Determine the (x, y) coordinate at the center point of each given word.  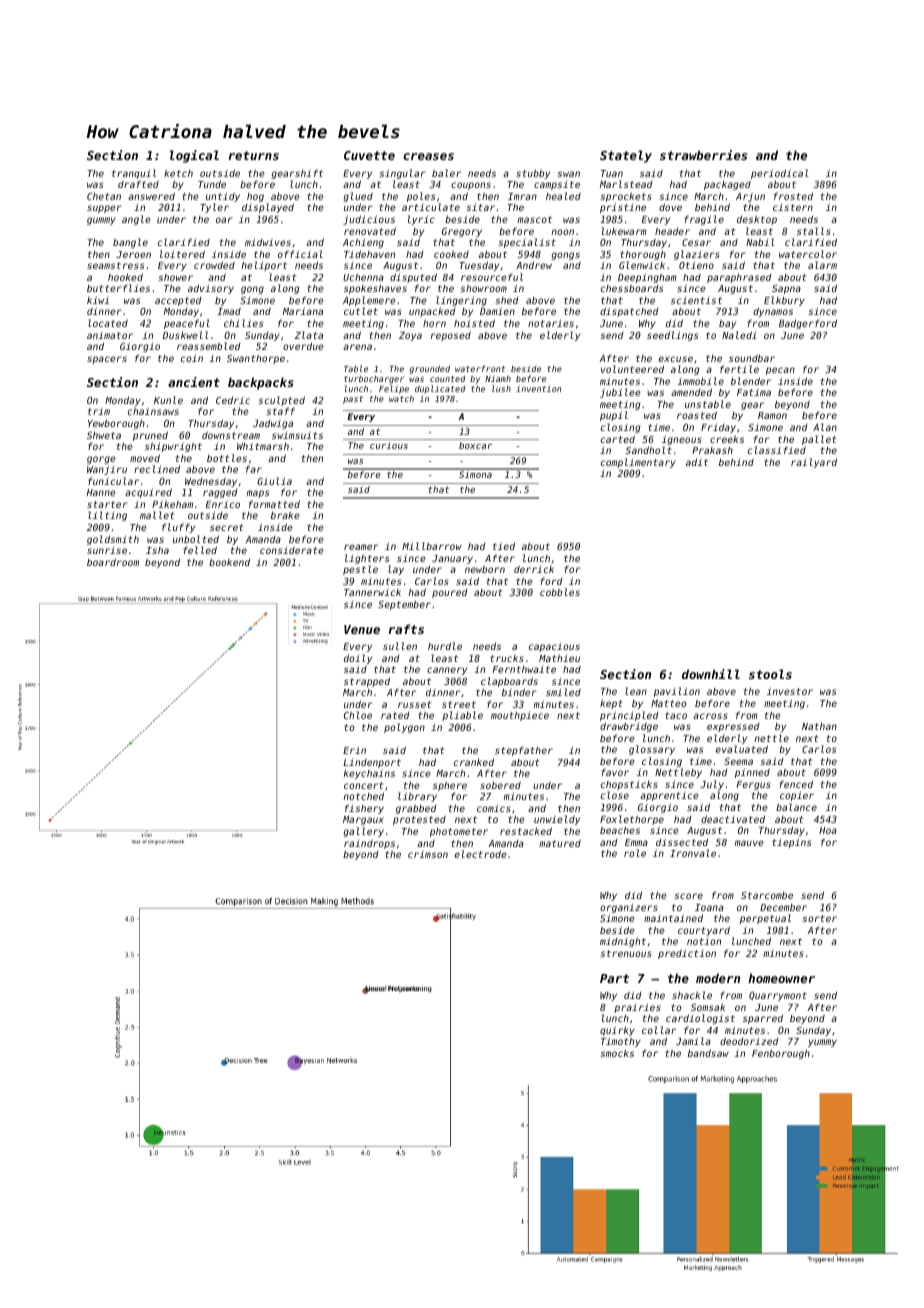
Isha (157, 550)
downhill (711, 674)
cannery (447, 671)
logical (194, 156)
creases (428, 156)
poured (450, 593)
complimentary (638, 463)
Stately (626, 156)
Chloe (358, 715)
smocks (617, 1053)
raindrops (369, 844)
